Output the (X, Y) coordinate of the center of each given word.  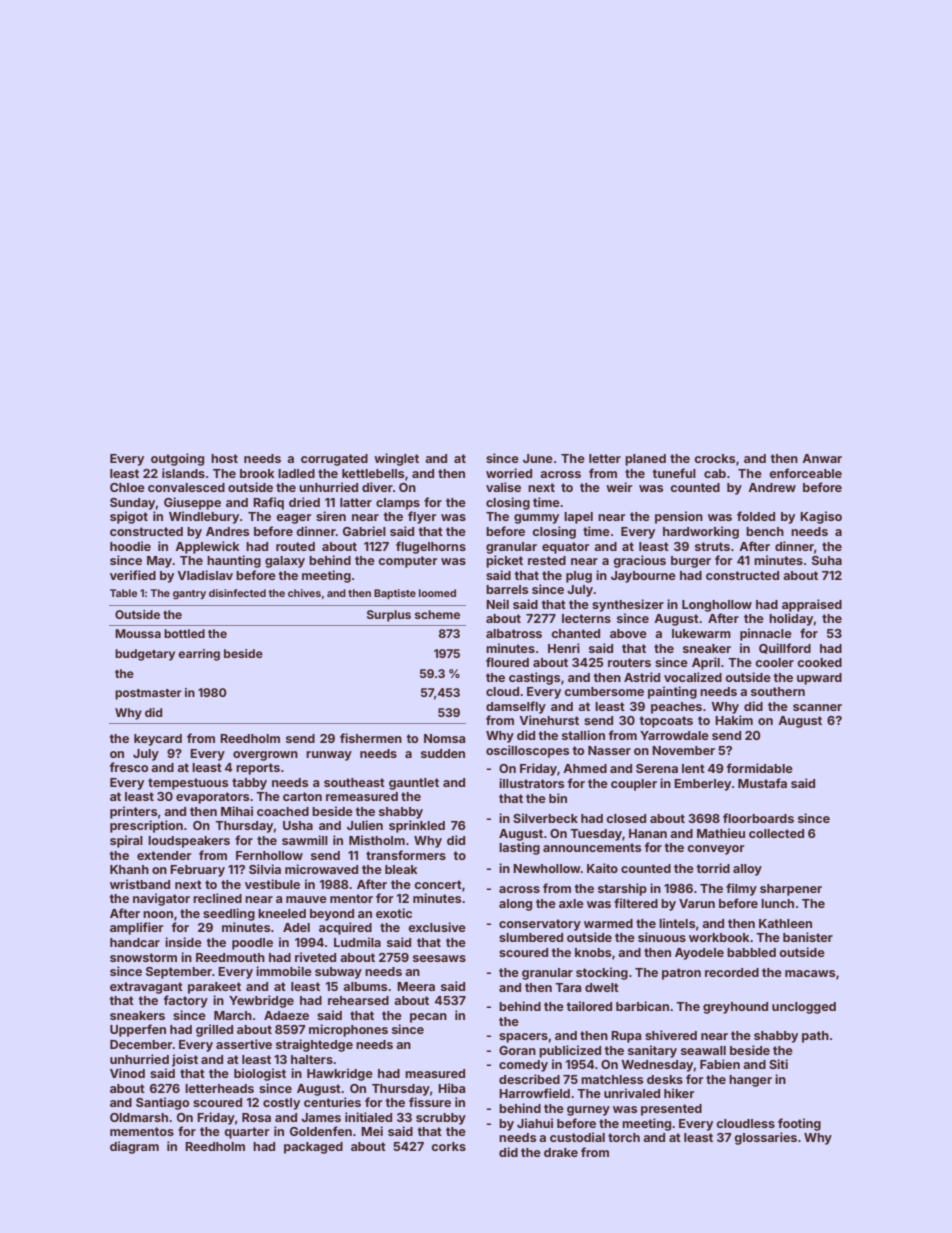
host (224, 458)
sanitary (652, 1051)
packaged (313, 1148)
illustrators (531, 783)
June (538, 458)
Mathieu (721, 833)
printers (133, 812)
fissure (430, 1102)
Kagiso (821, 517)
